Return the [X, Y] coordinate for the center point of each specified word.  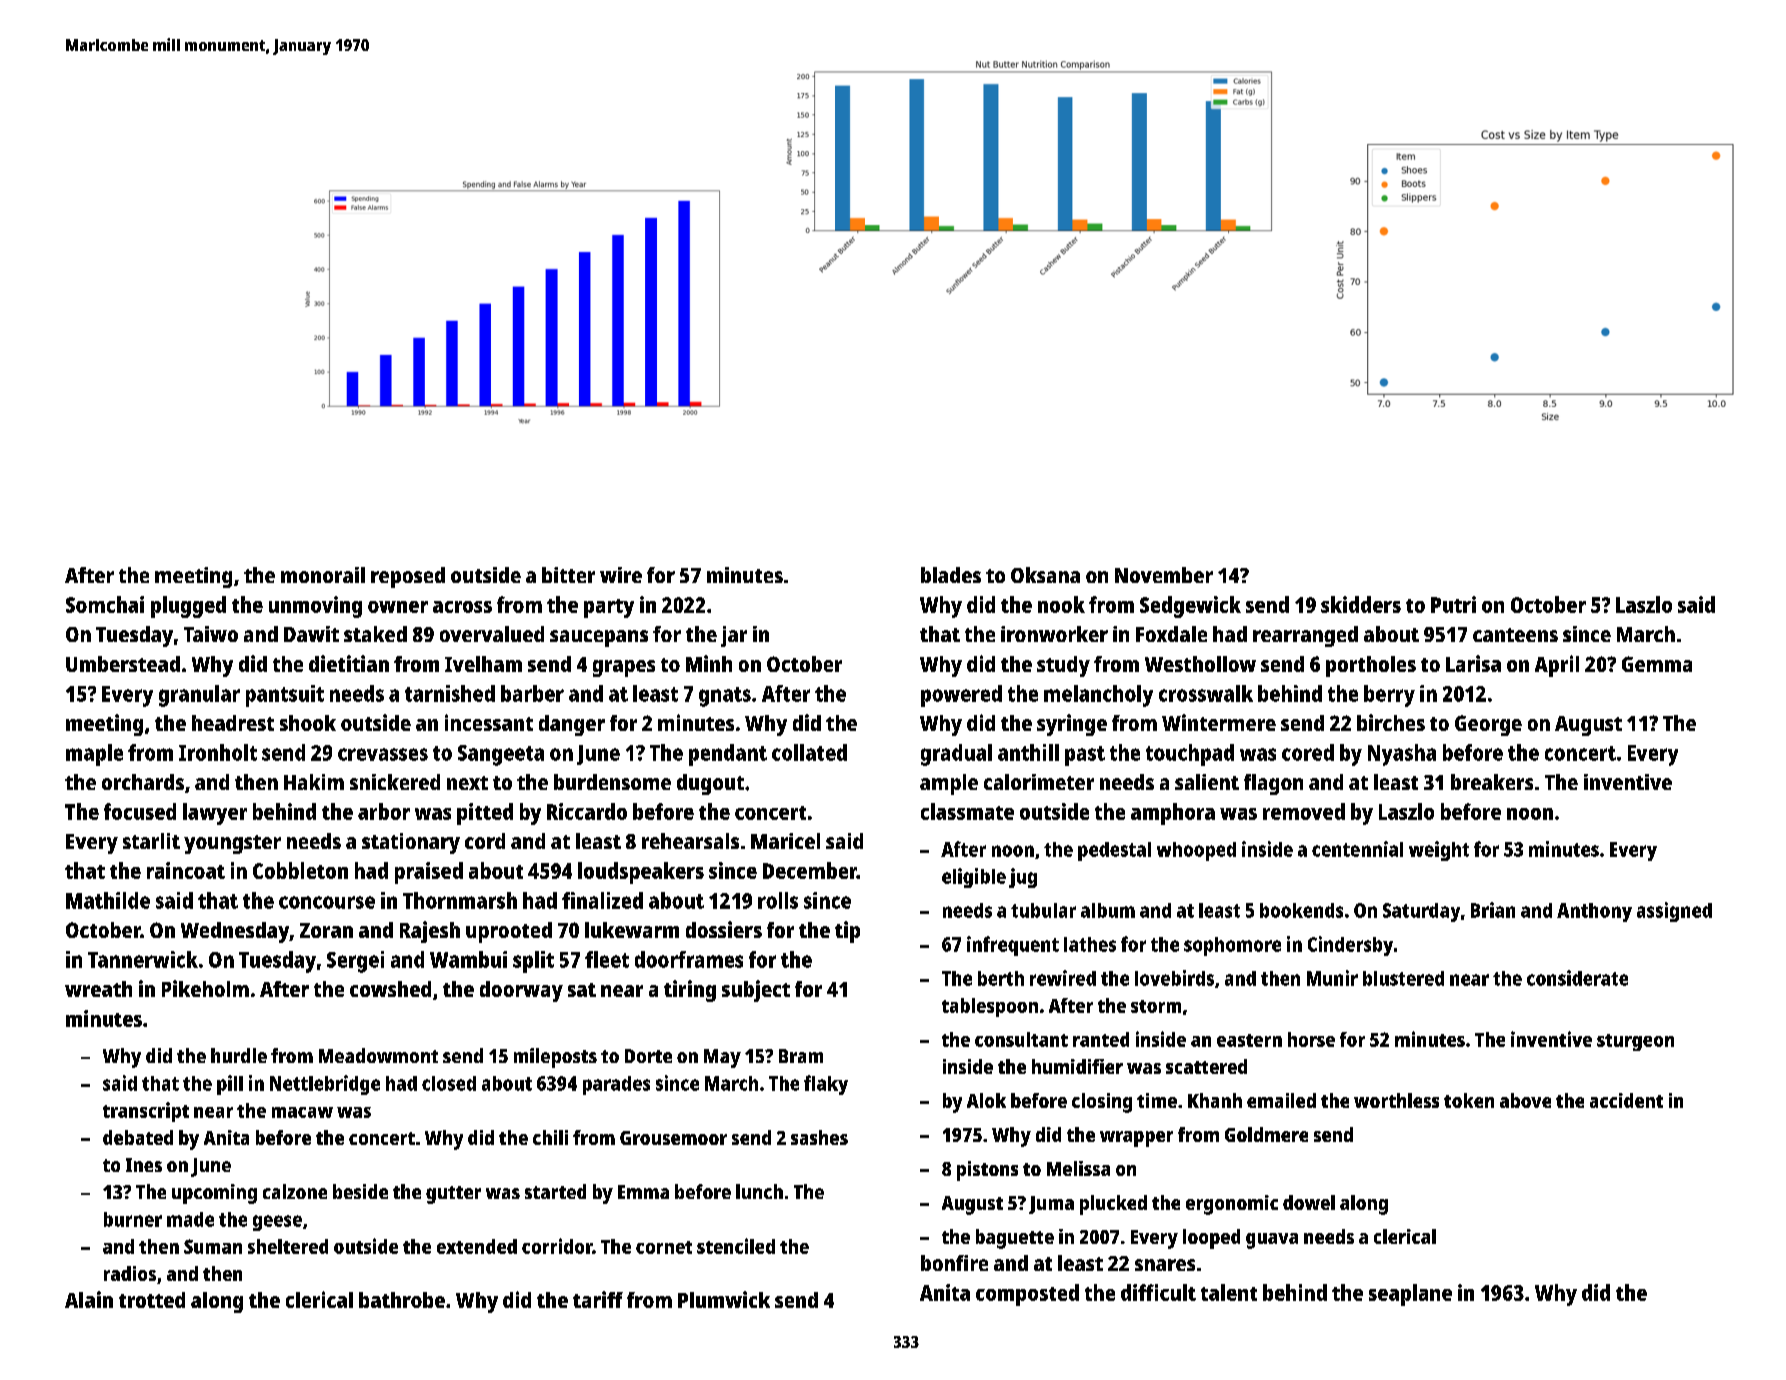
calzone [295, 1191]
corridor [557, 1246]
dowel [1309, 1202]
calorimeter [1039, 782]
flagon [1273, 784]
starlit [151, 841]
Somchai [105, 604]
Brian [1493, 910]
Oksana [1045, 575]
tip [847, 932]
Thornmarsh [460, 900]
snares [1165, 1265]
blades [951, 575]
